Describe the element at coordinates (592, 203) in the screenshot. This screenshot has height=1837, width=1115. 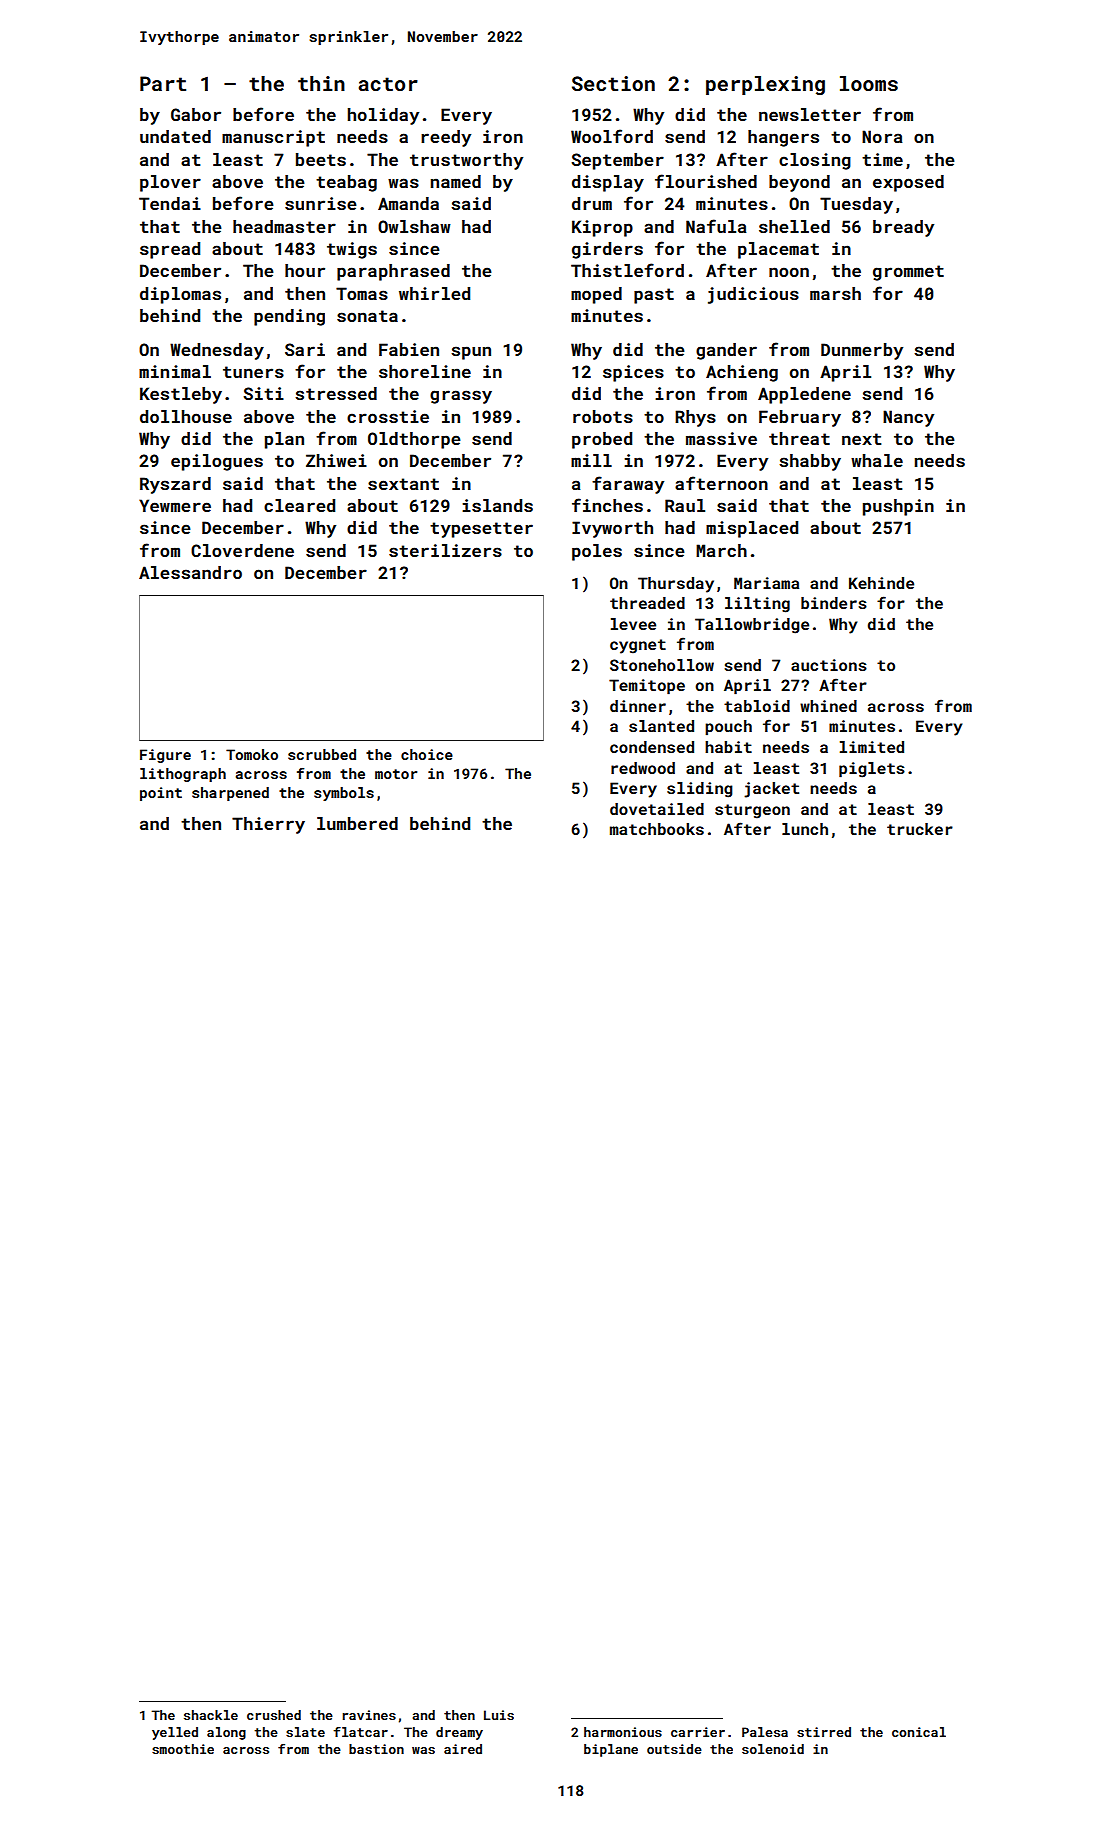
I see `drum` at that location.
